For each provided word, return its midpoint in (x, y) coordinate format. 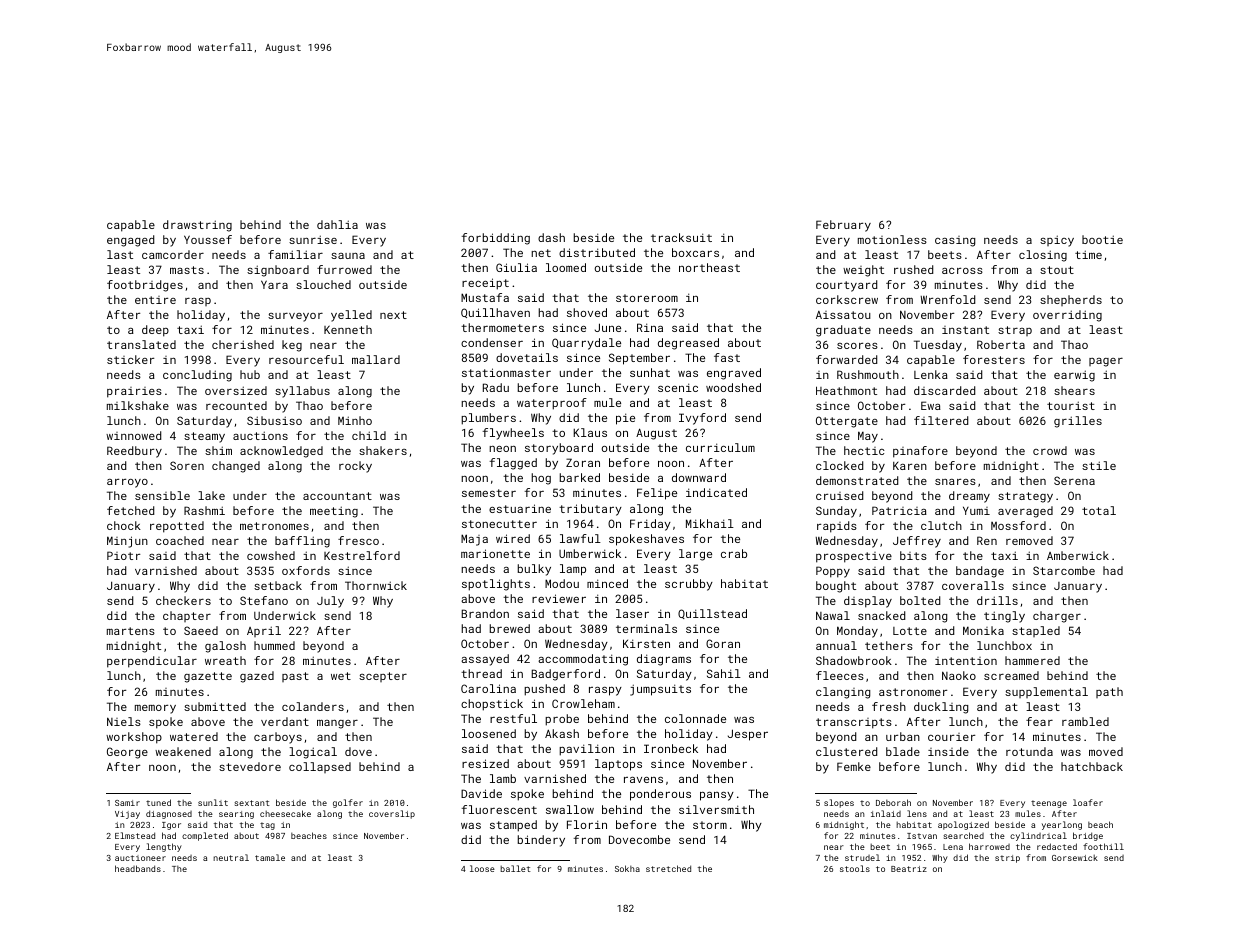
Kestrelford (362, 555)
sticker (130, 359)
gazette (208, 677)
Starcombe (1064, 570)
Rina (650, 327)
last (120, 254)
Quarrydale (586, 344)
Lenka (931, 374)
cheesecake (285, 813)
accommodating (583, 660)
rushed (913, 269)
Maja (474, 540)
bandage (980, 572)
